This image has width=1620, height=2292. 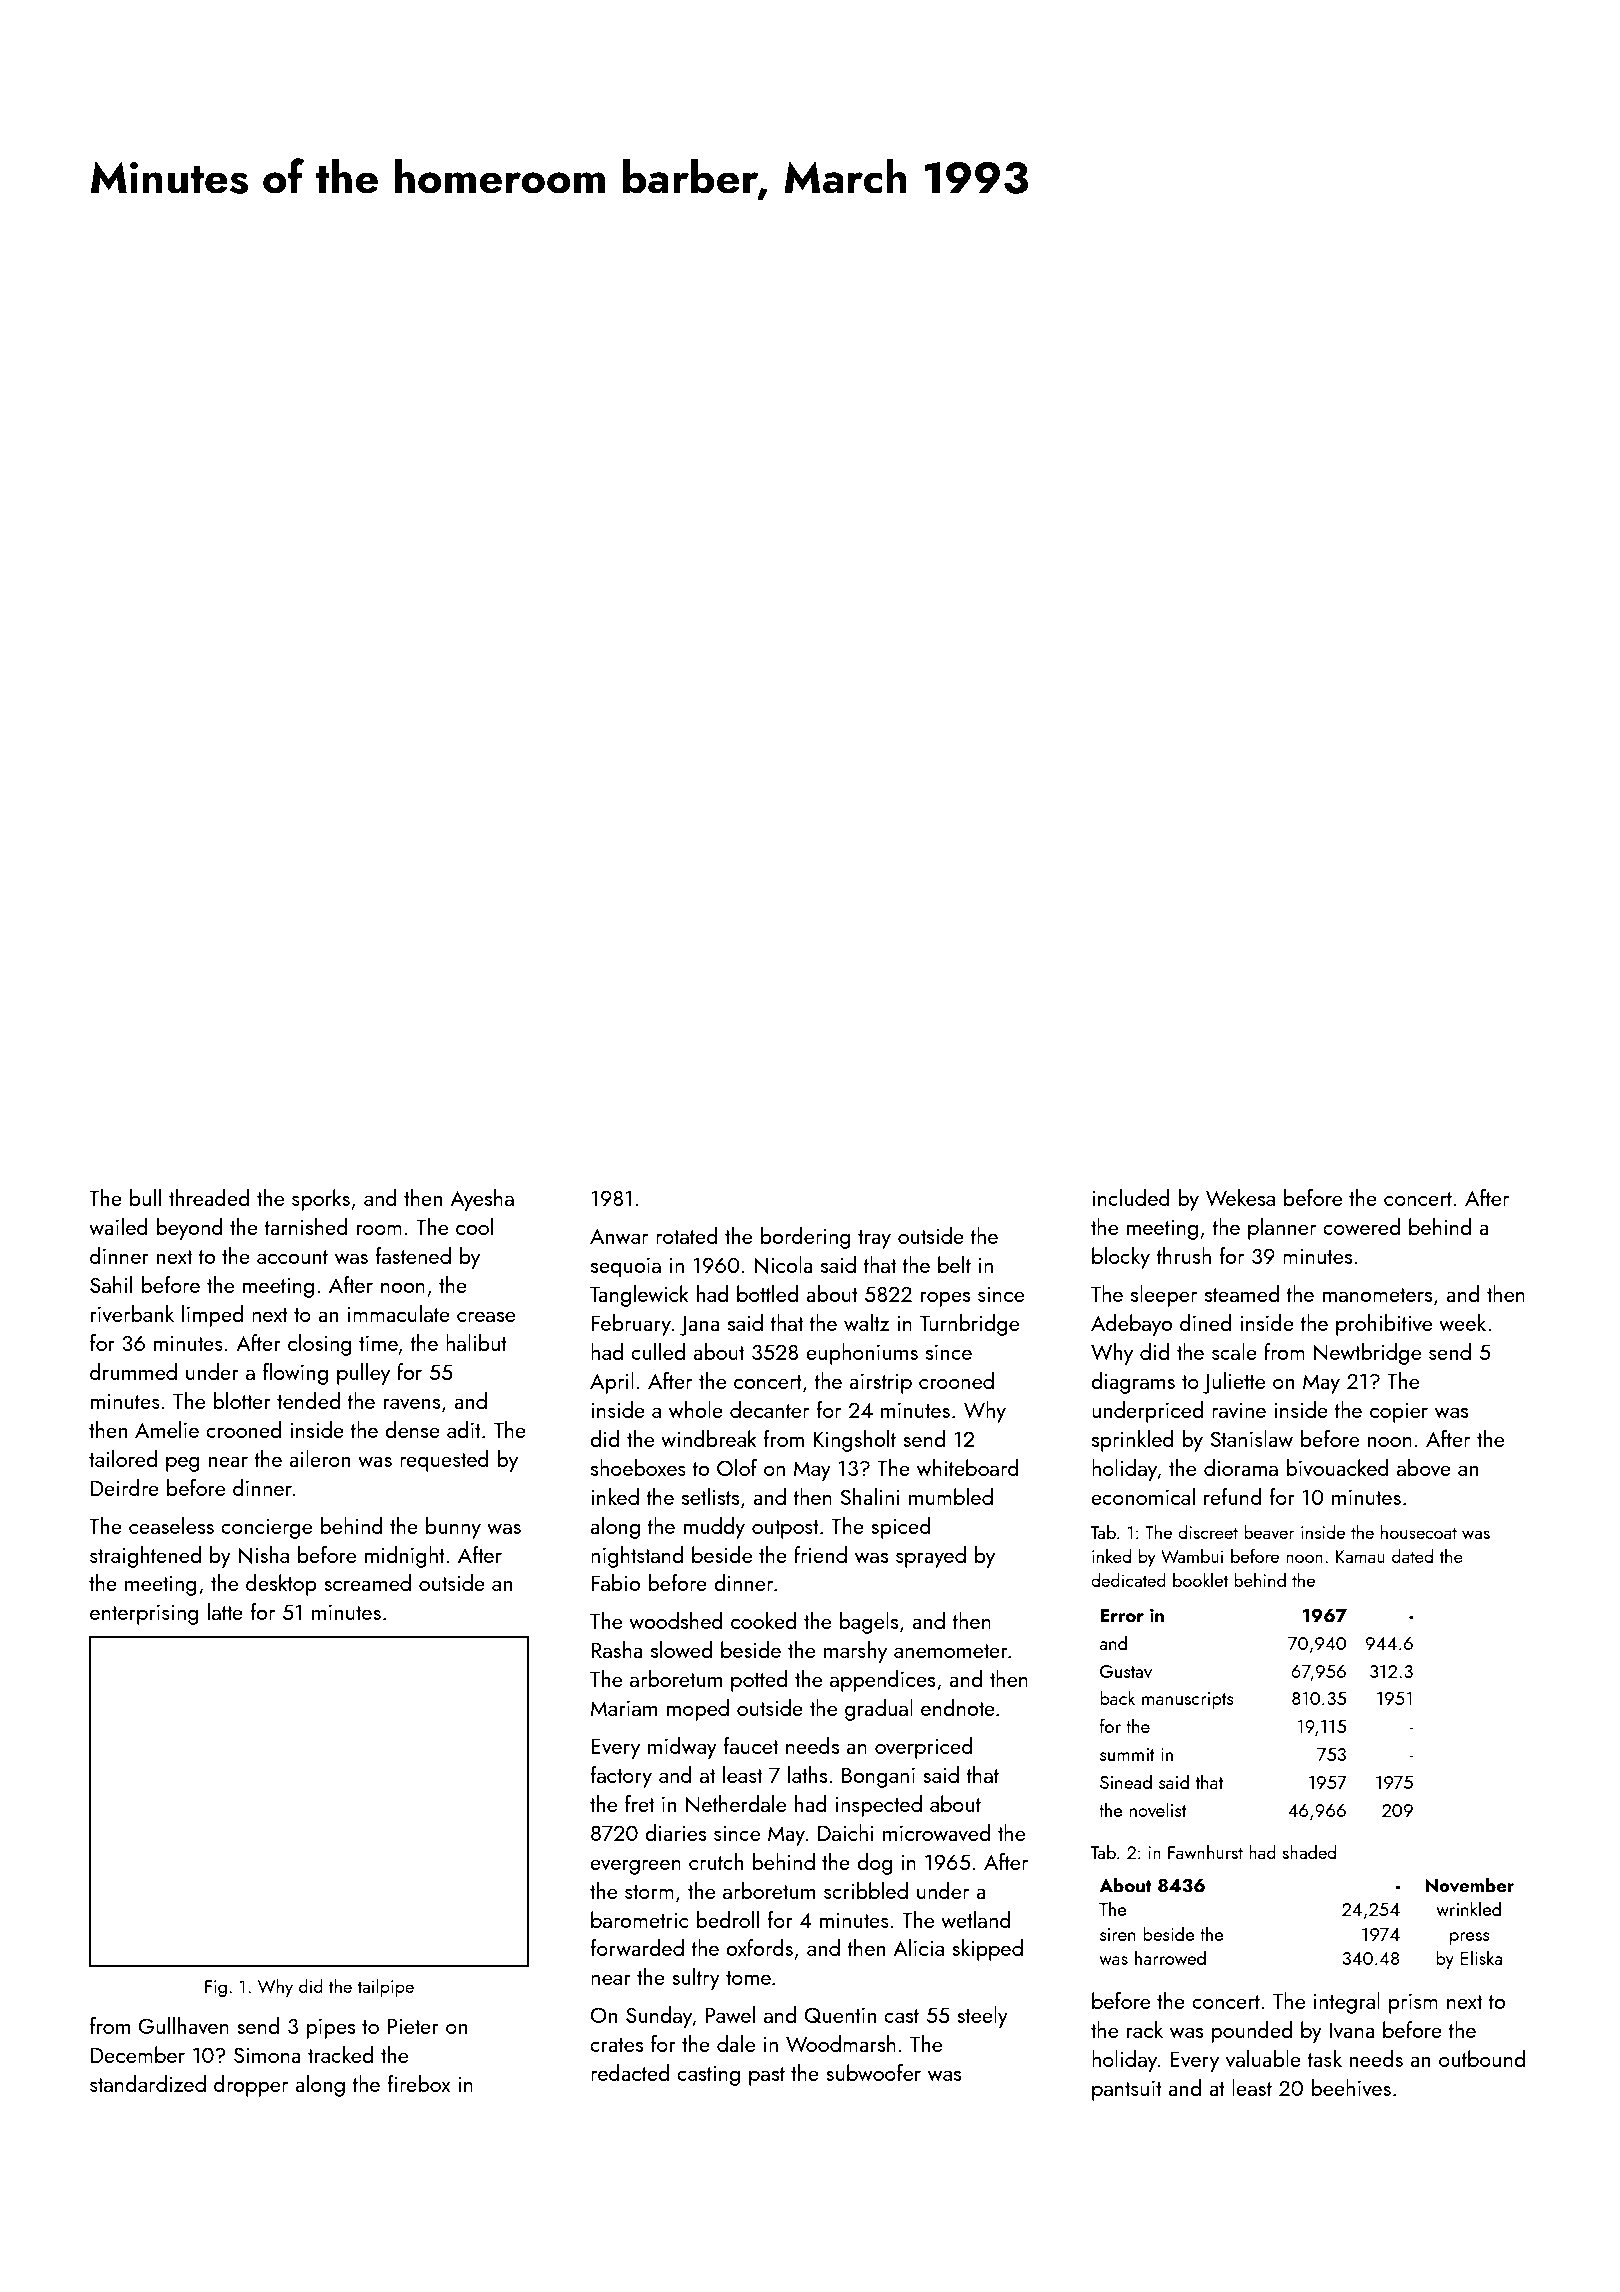 What do you see at coordinates (767, 2076) in the image?
I see `past` at bounding box center [767, 2076].
